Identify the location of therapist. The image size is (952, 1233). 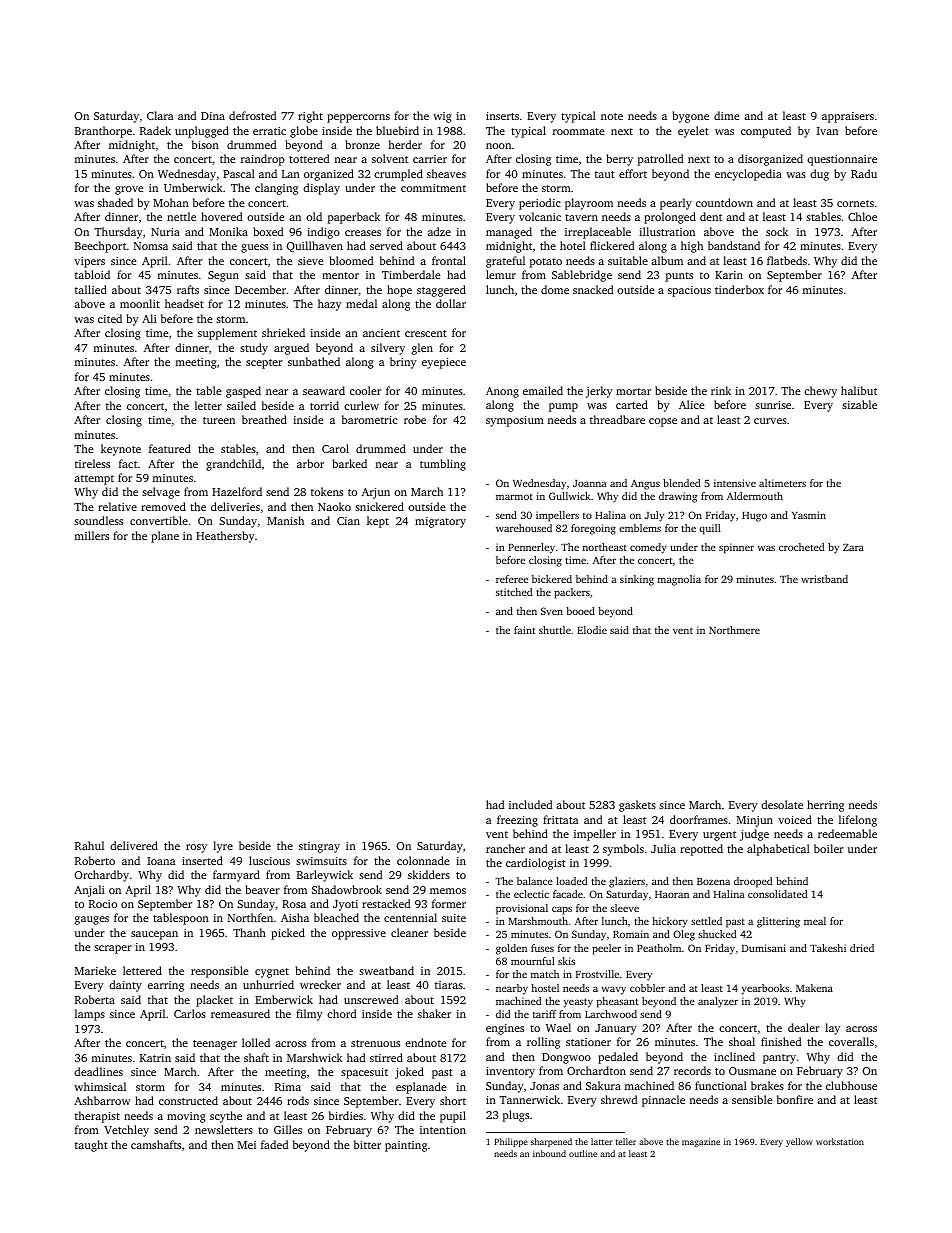
(97, 1117).
